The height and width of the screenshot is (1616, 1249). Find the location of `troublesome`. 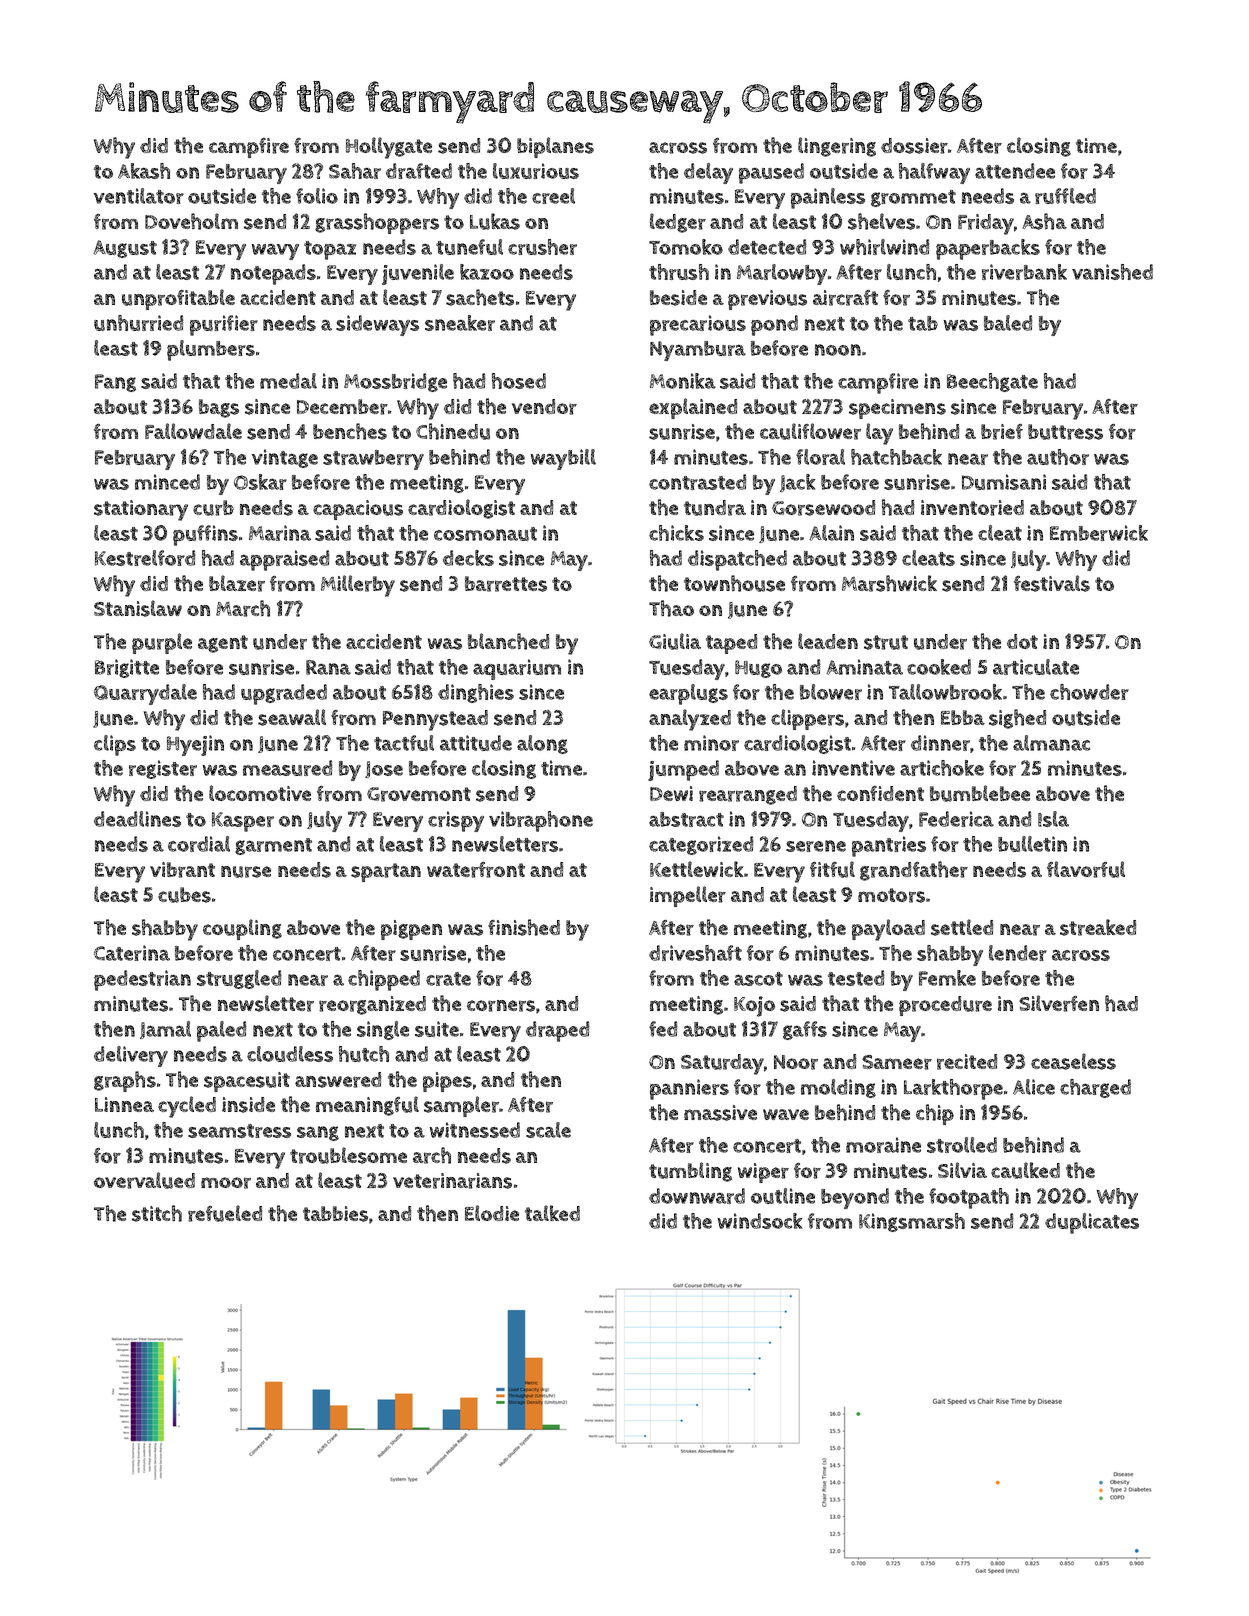

troublesome is located at coordinates (348, 1155).
